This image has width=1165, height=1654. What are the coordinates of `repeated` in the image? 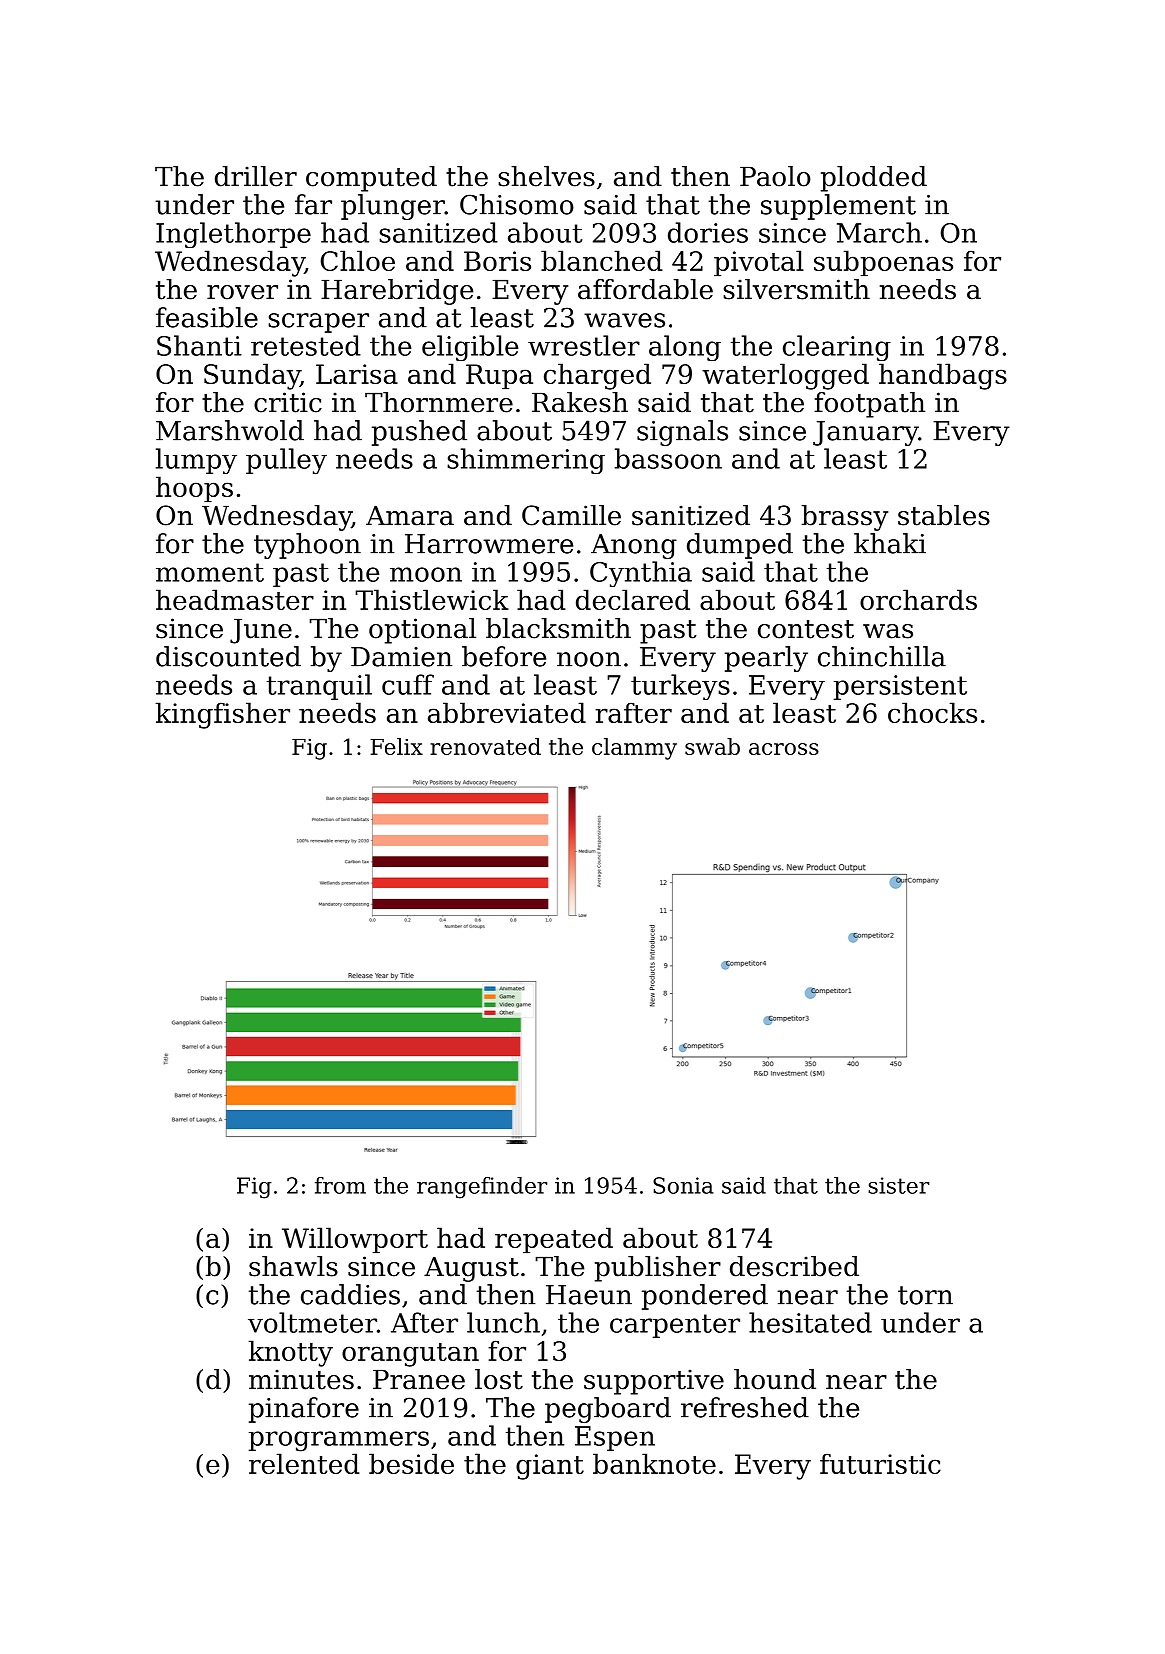 It's located at (554, 1240).
